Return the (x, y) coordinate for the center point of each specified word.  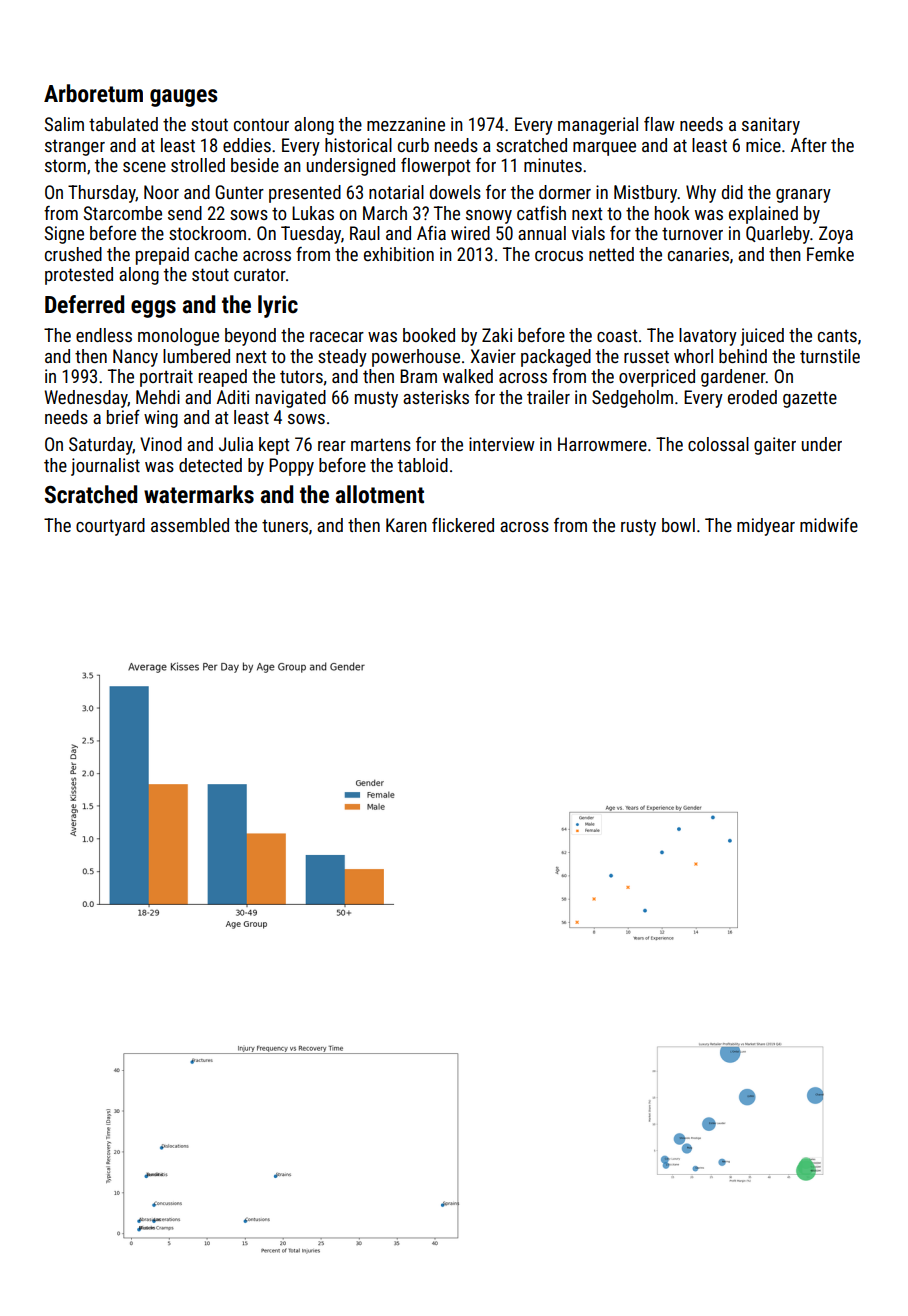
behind (743, 356)
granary (803, 196)
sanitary (771, 126)
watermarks (199, 494)
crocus (559, 256)
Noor (161, 192)
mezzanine (406, 124)
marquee (604, 149)
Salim (64, 124)
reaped (223, 378)
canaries (698, 254)
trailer (548, 397)
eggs (153, 309)
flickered (463, 525)
